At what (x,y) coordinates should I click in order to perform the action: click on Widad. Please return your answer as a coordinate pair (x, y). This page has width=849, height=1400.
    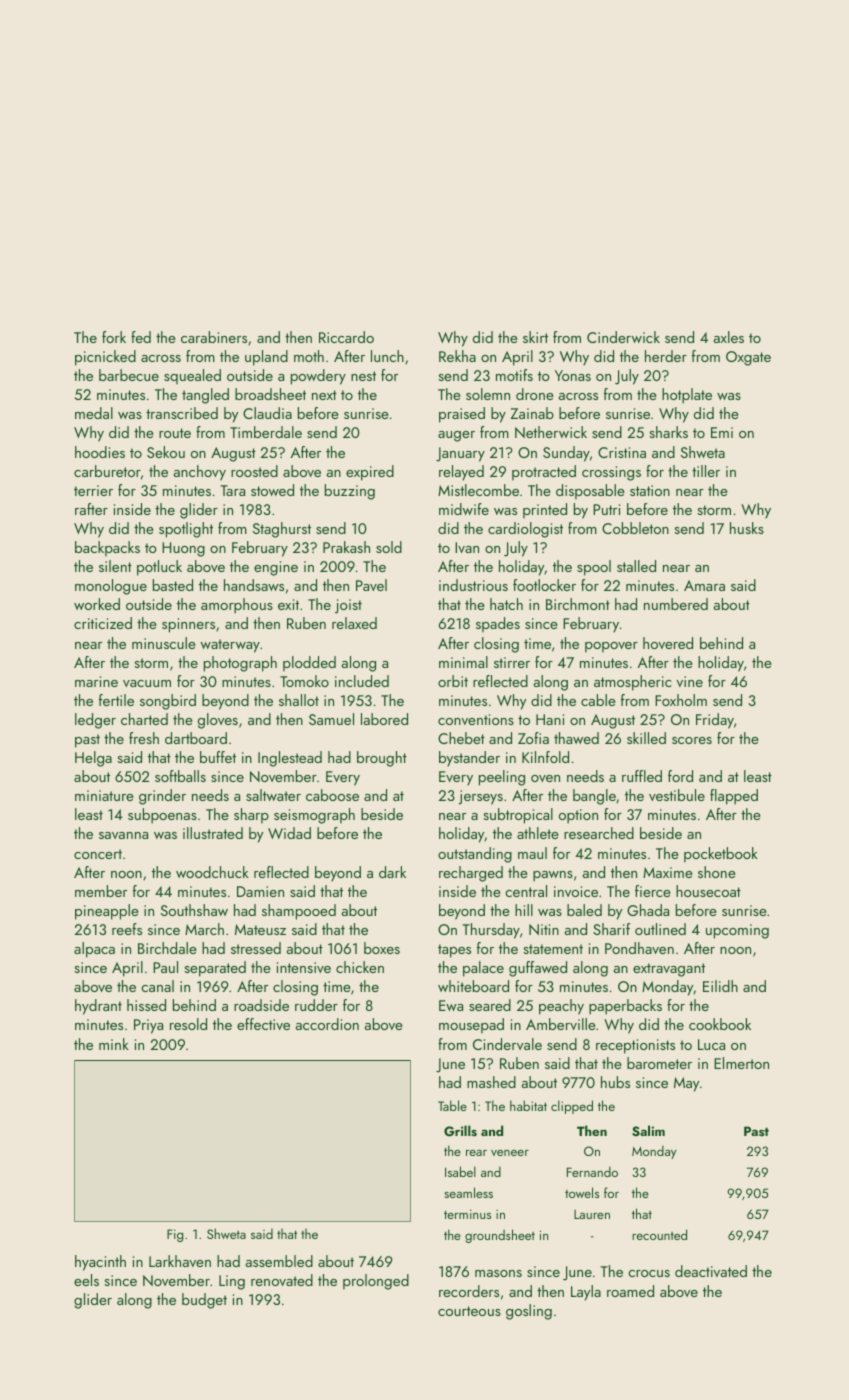
    Looking at the image, I should click on (289, 833).
